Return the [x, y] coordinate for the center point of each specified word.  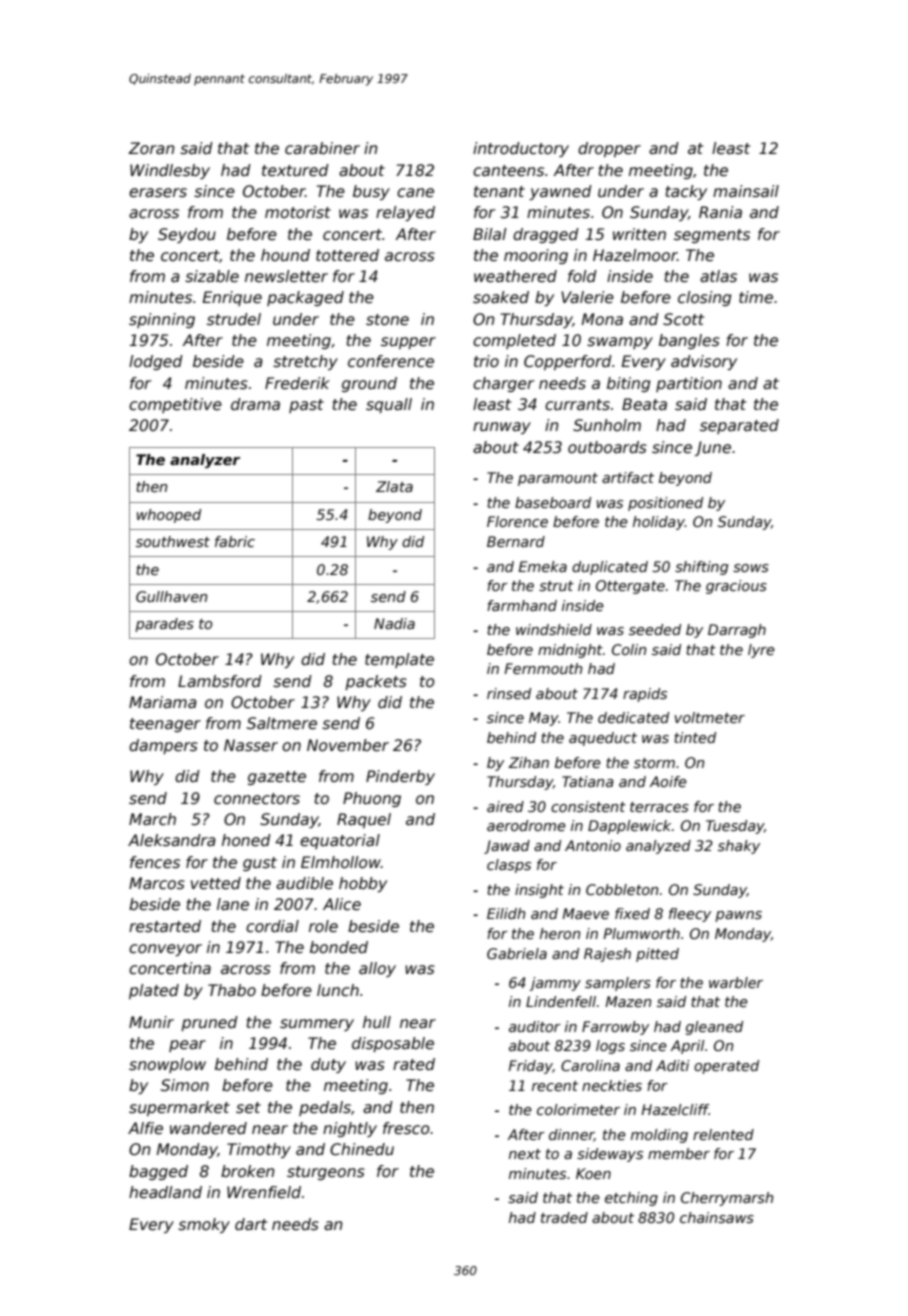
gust [260, 864]
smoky [204, 1225]
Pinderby [400, 777]
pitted [657, 955]
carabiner [322, 148]
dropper [609, 149]
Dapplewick [629, 827]
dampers [163, 746]
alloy [377, 969]
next [525, 1154]
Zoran [151, 148]
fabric [235, 541]
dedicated [633, 717]
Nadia [394, 623]
